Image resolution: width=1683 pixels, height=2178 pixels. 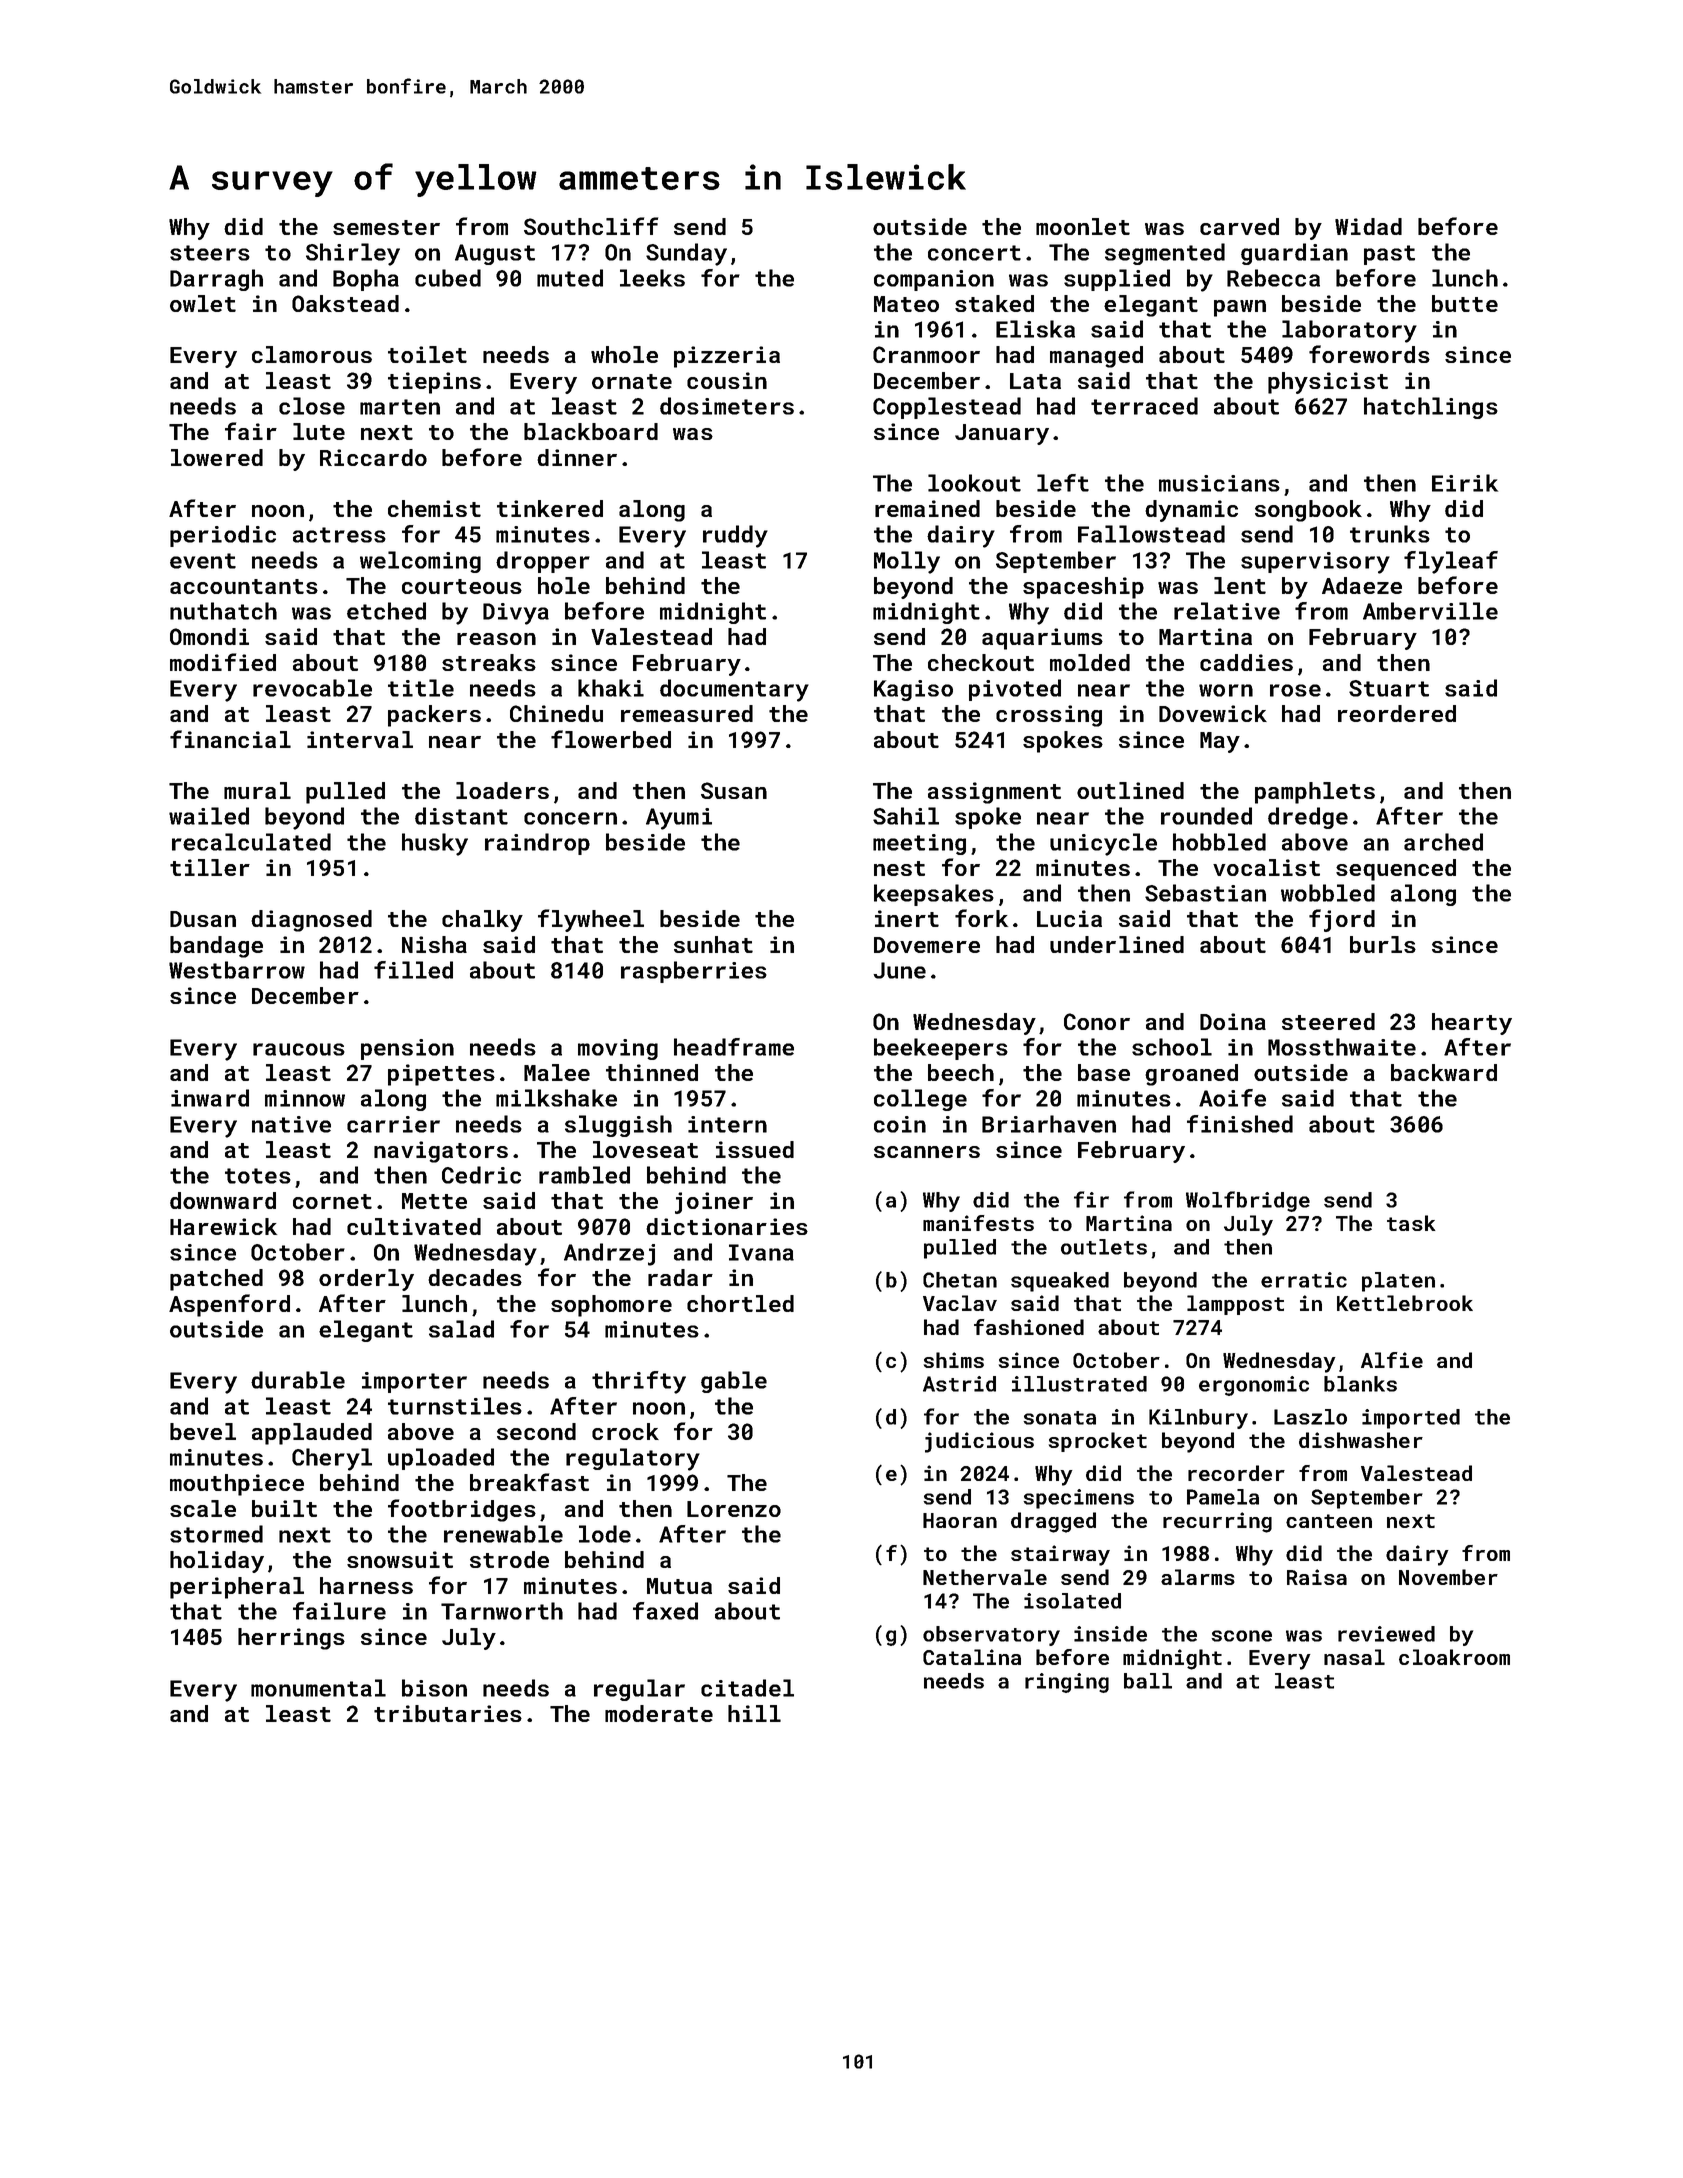 What do you see at coordinates (1117, 944) in the page?
I see `underlined` at bounding box center [1117, 944].
